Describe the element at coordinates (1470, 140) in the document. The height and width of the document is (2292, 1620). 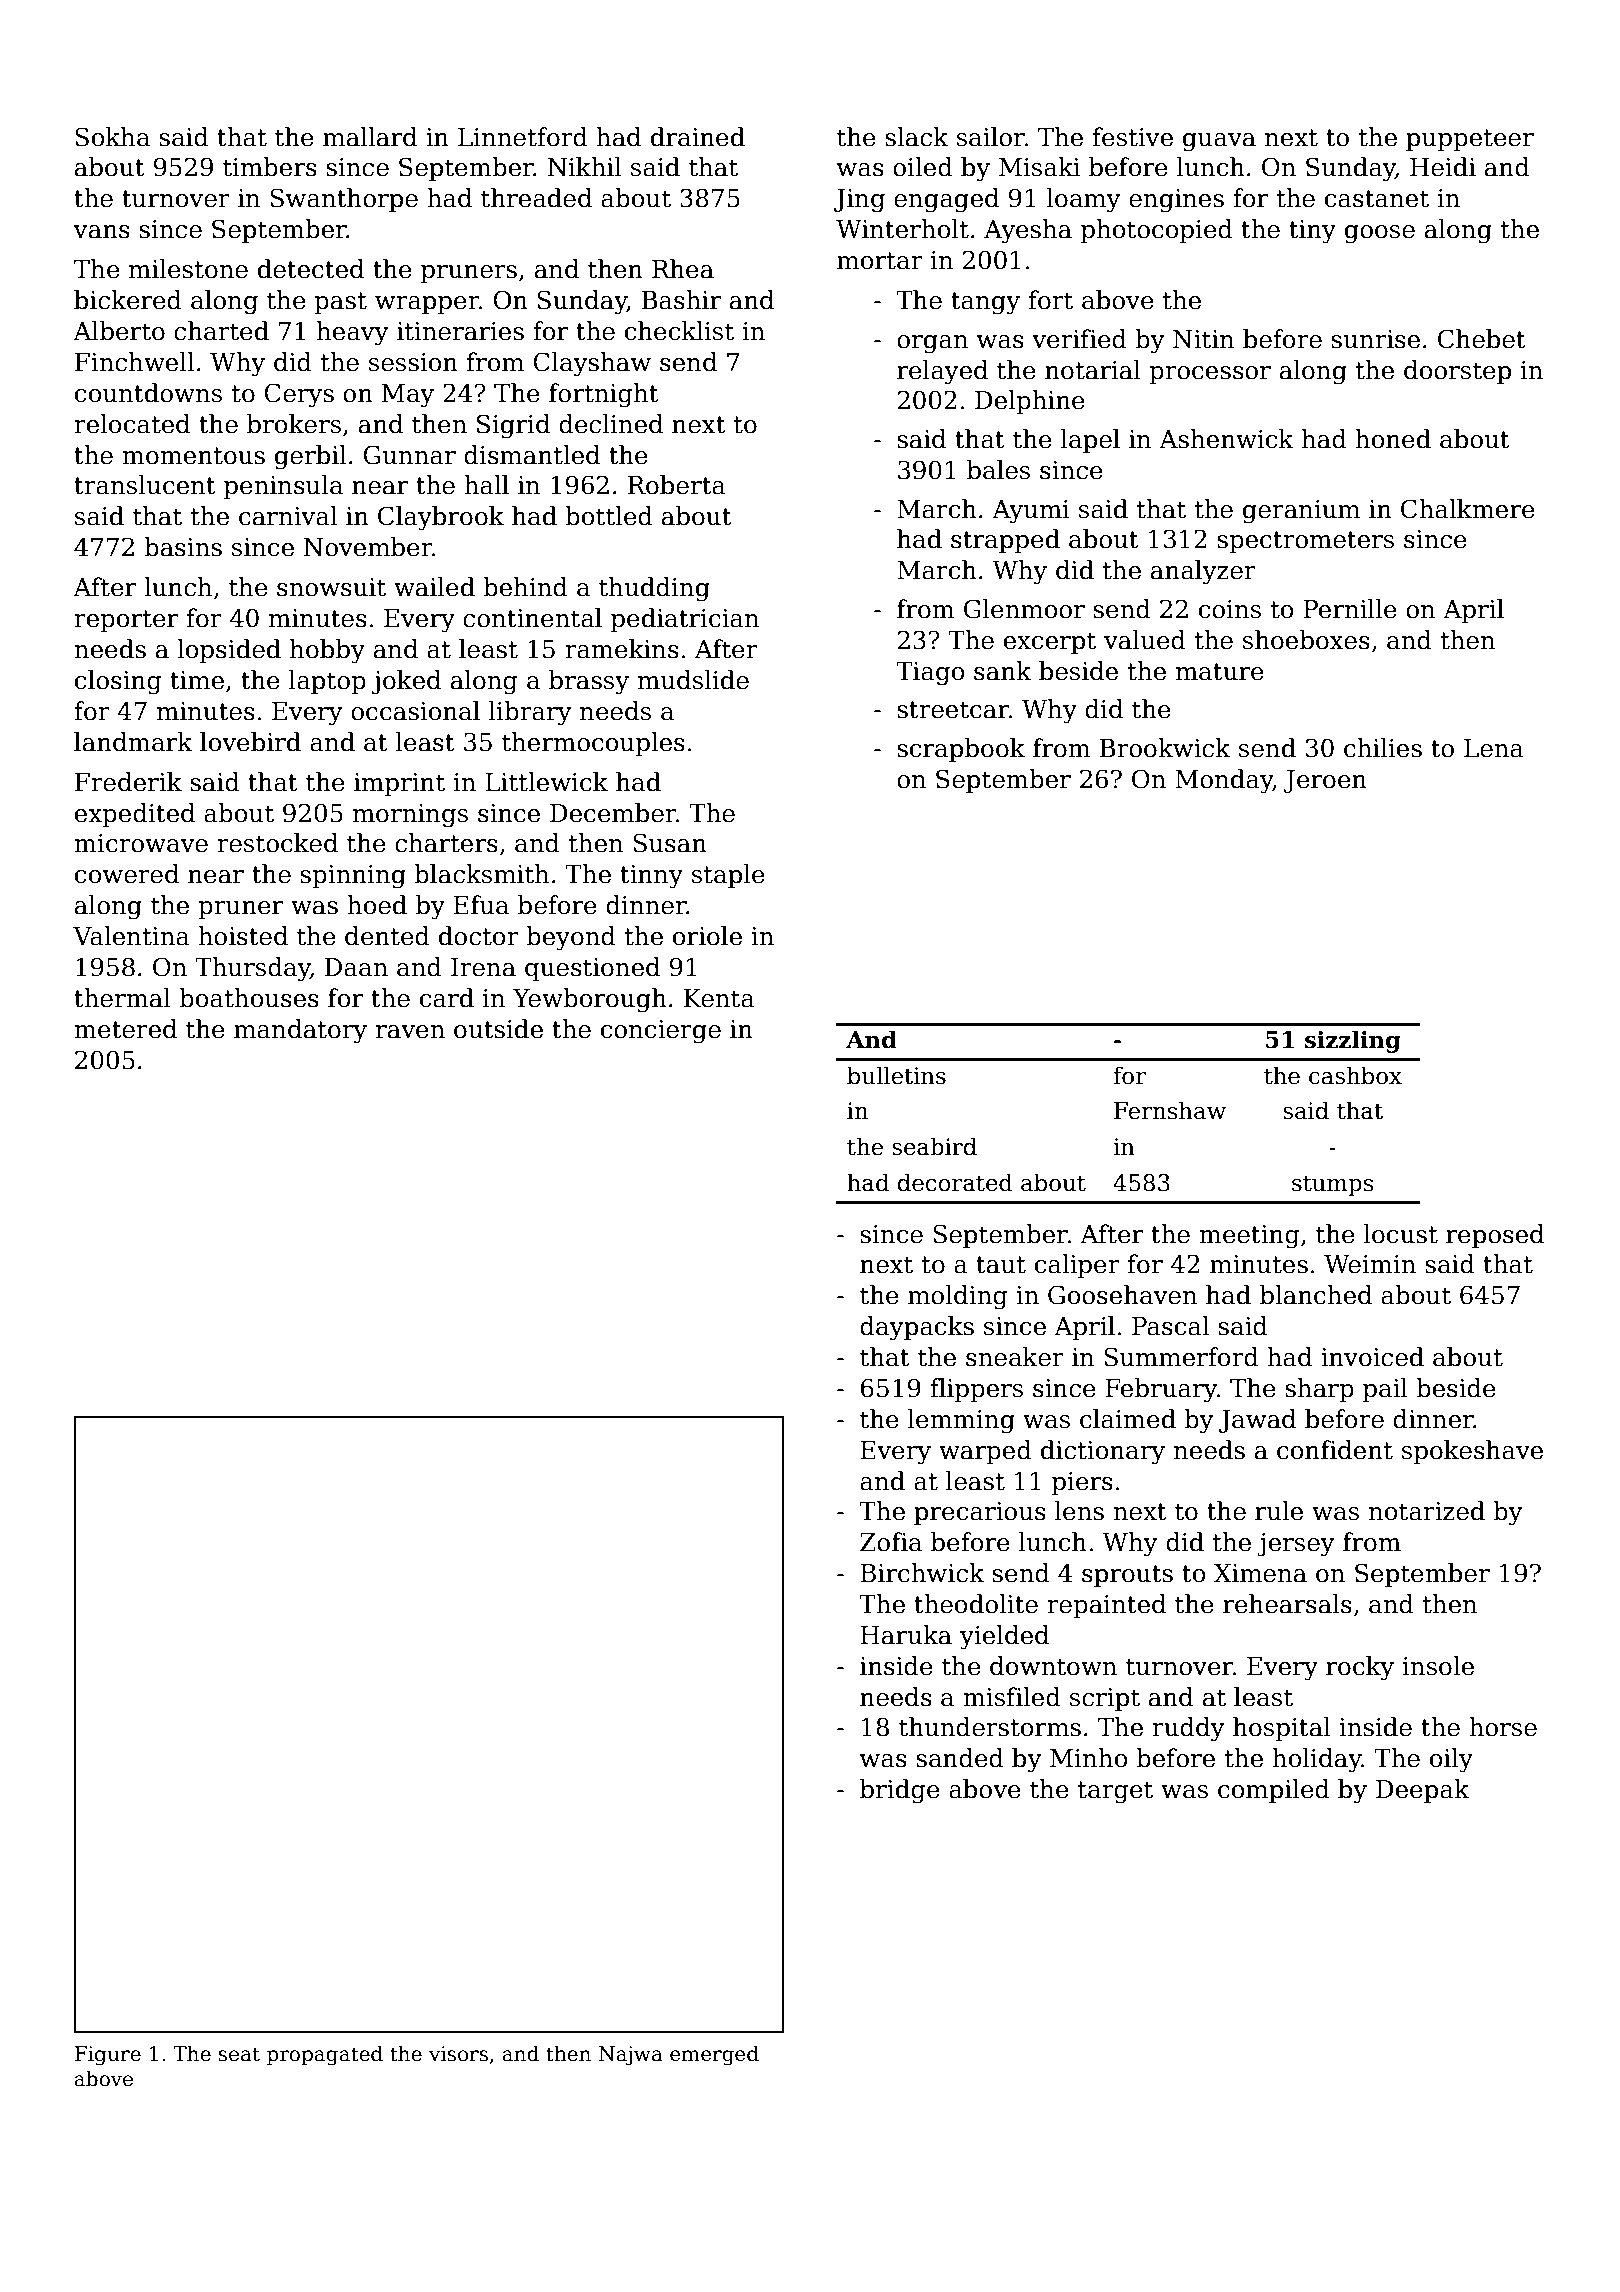
I see `puppeteer` at that location.
